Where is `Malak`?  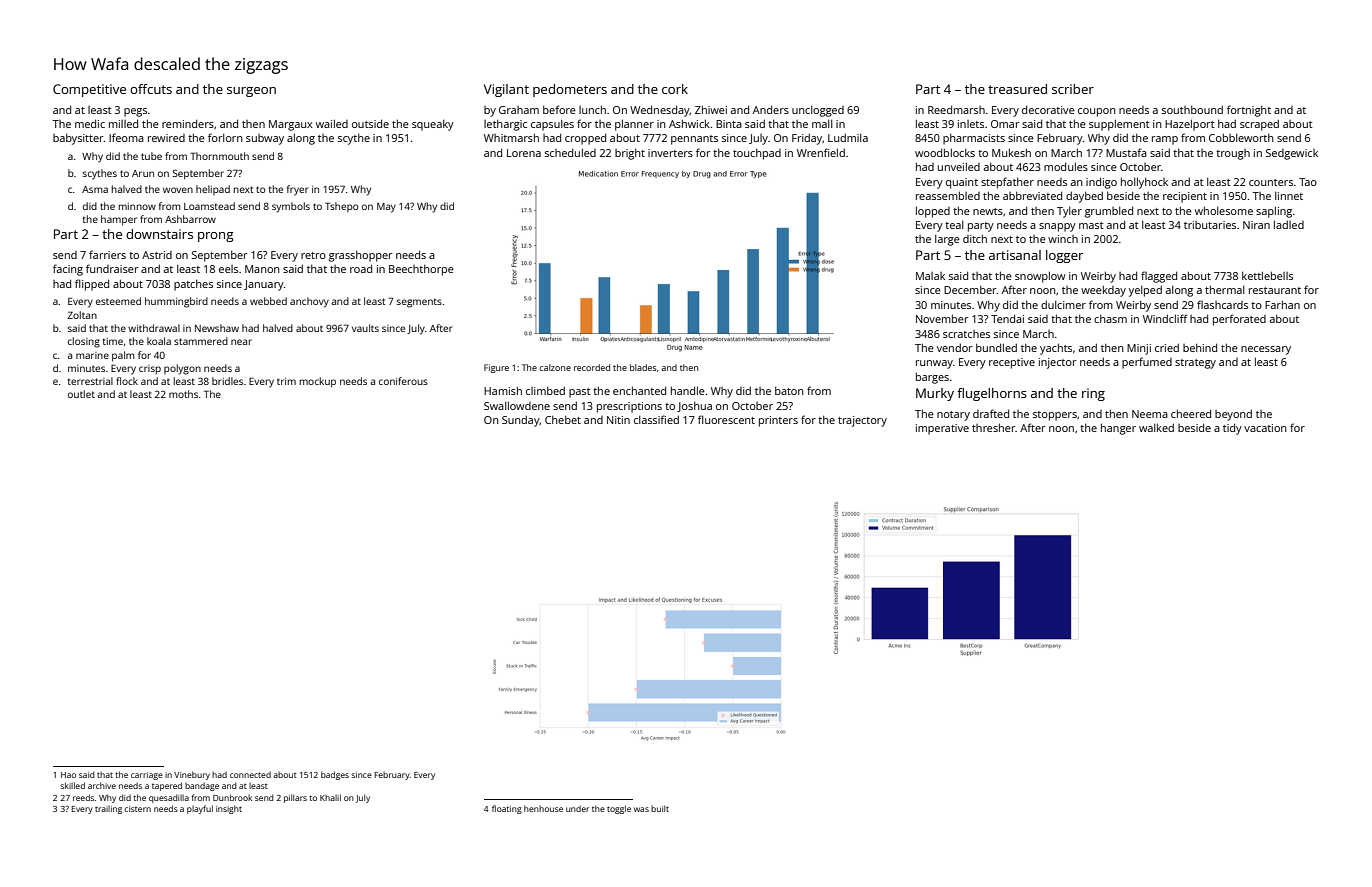 Malak is located at coordinates (930, 276).
